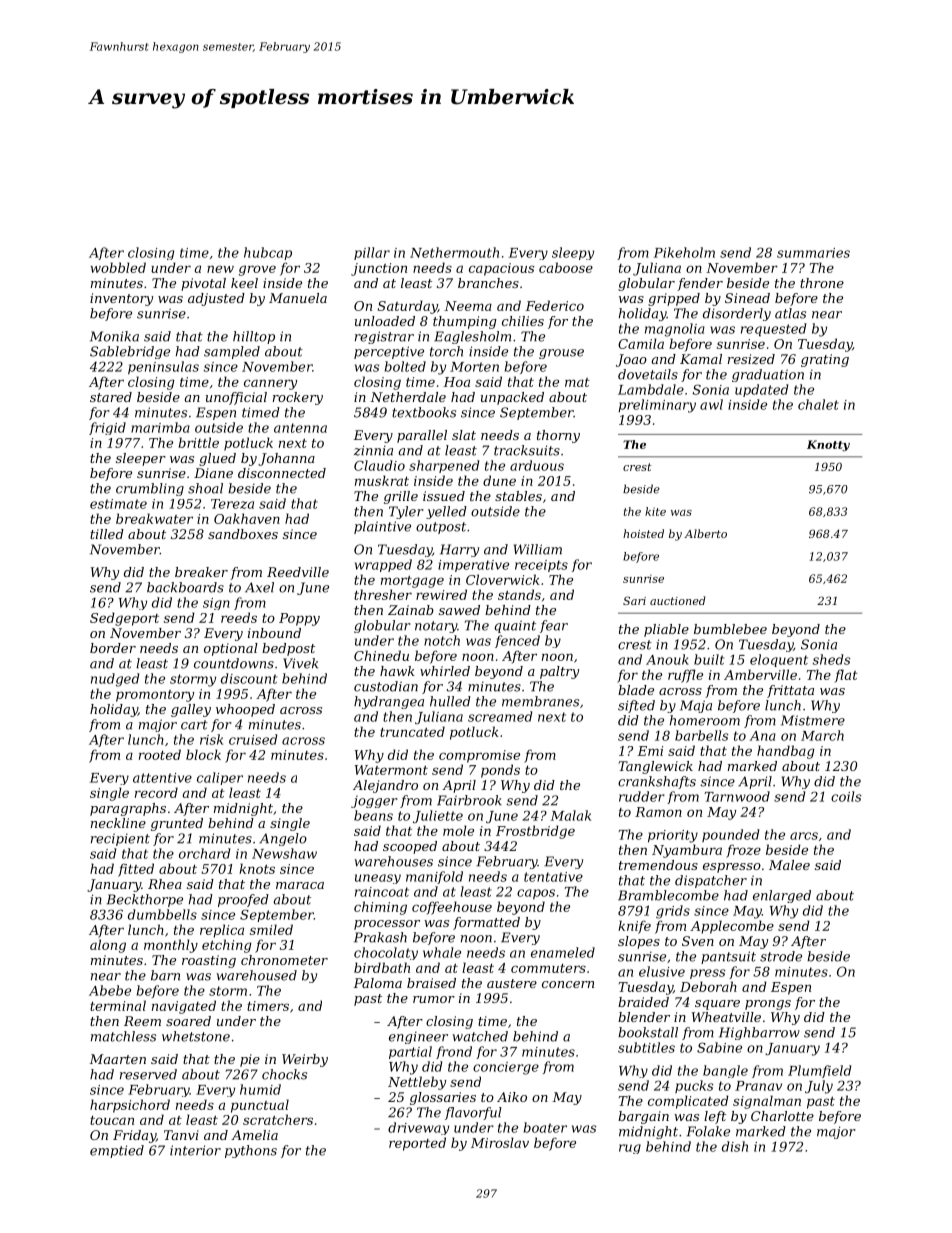  Describe the element at coordinates (518, 496) in the page. I see `stables` at that location.
